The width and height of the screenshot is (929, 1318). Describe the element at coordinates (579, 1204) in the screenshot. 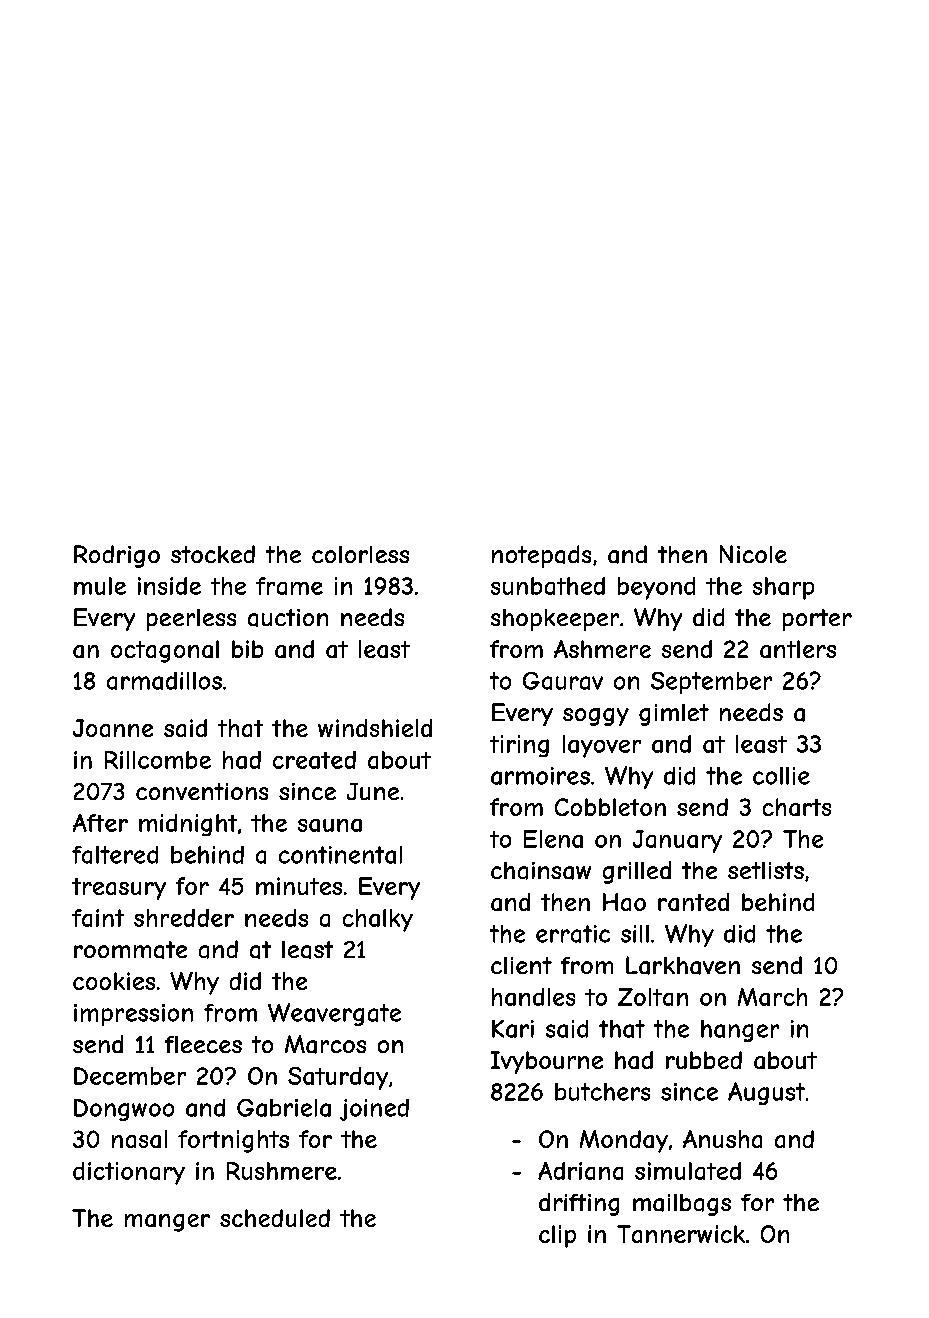

I see `drifting` at that location.
